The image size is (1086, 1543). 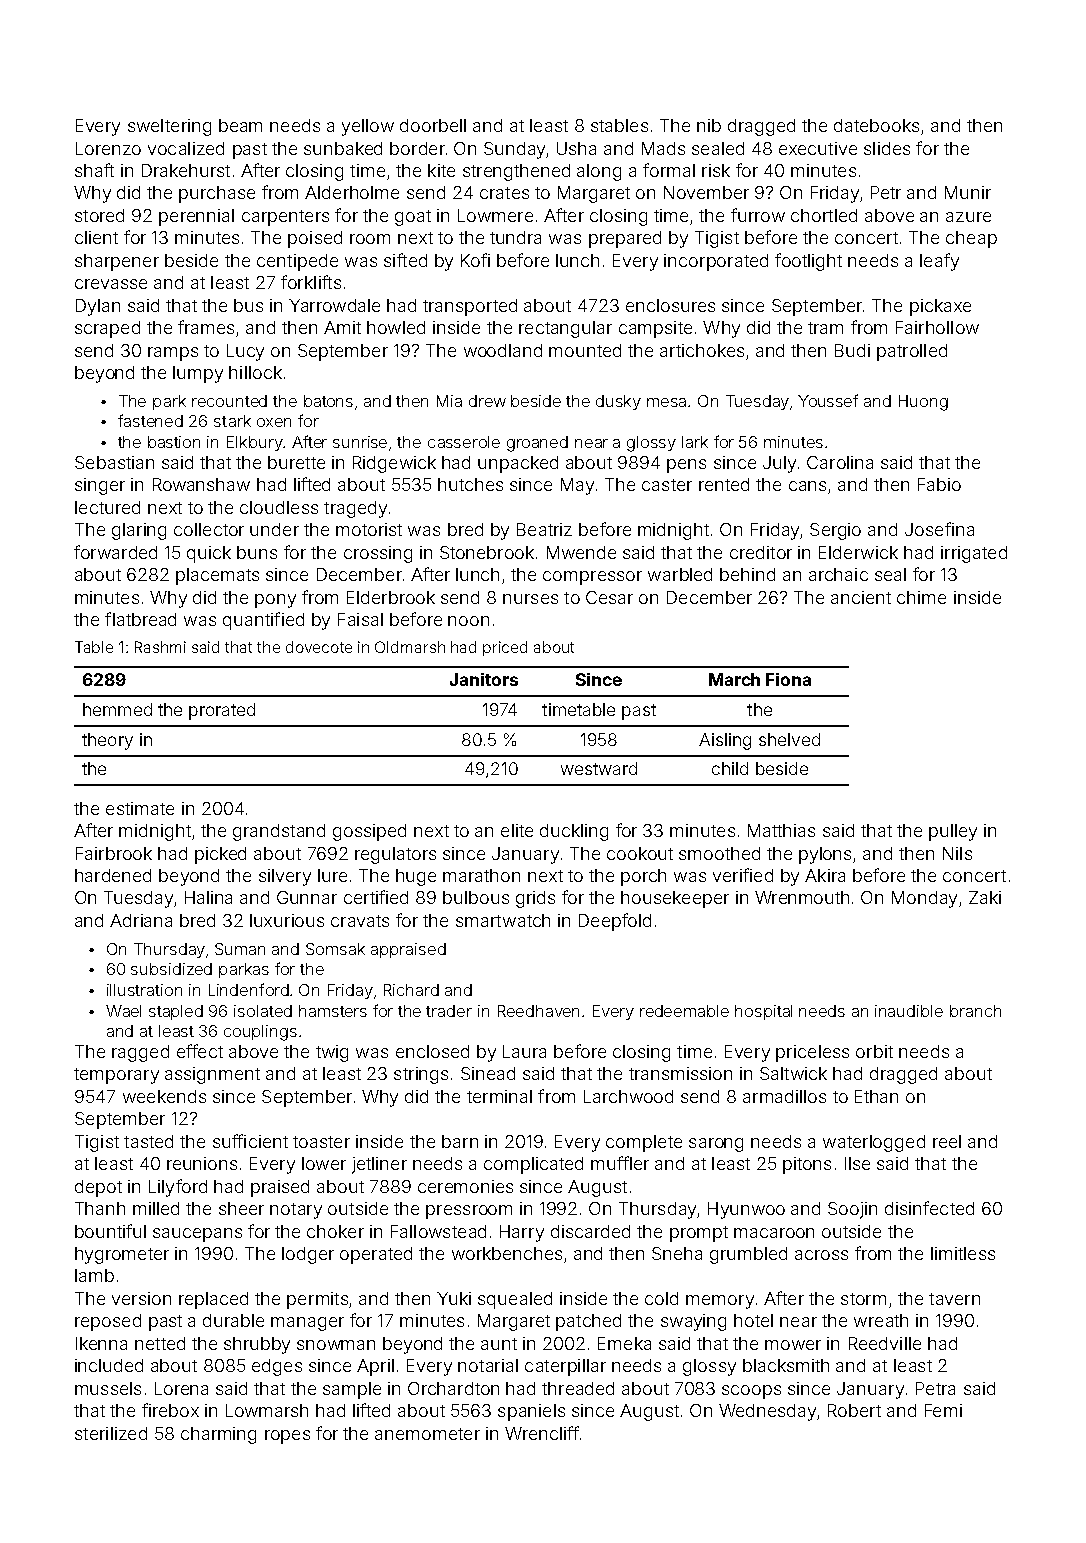 What do you see at coordinates (876, 125) in the screenshot?
I see `datebooks` at bounding box center [876, 125].
